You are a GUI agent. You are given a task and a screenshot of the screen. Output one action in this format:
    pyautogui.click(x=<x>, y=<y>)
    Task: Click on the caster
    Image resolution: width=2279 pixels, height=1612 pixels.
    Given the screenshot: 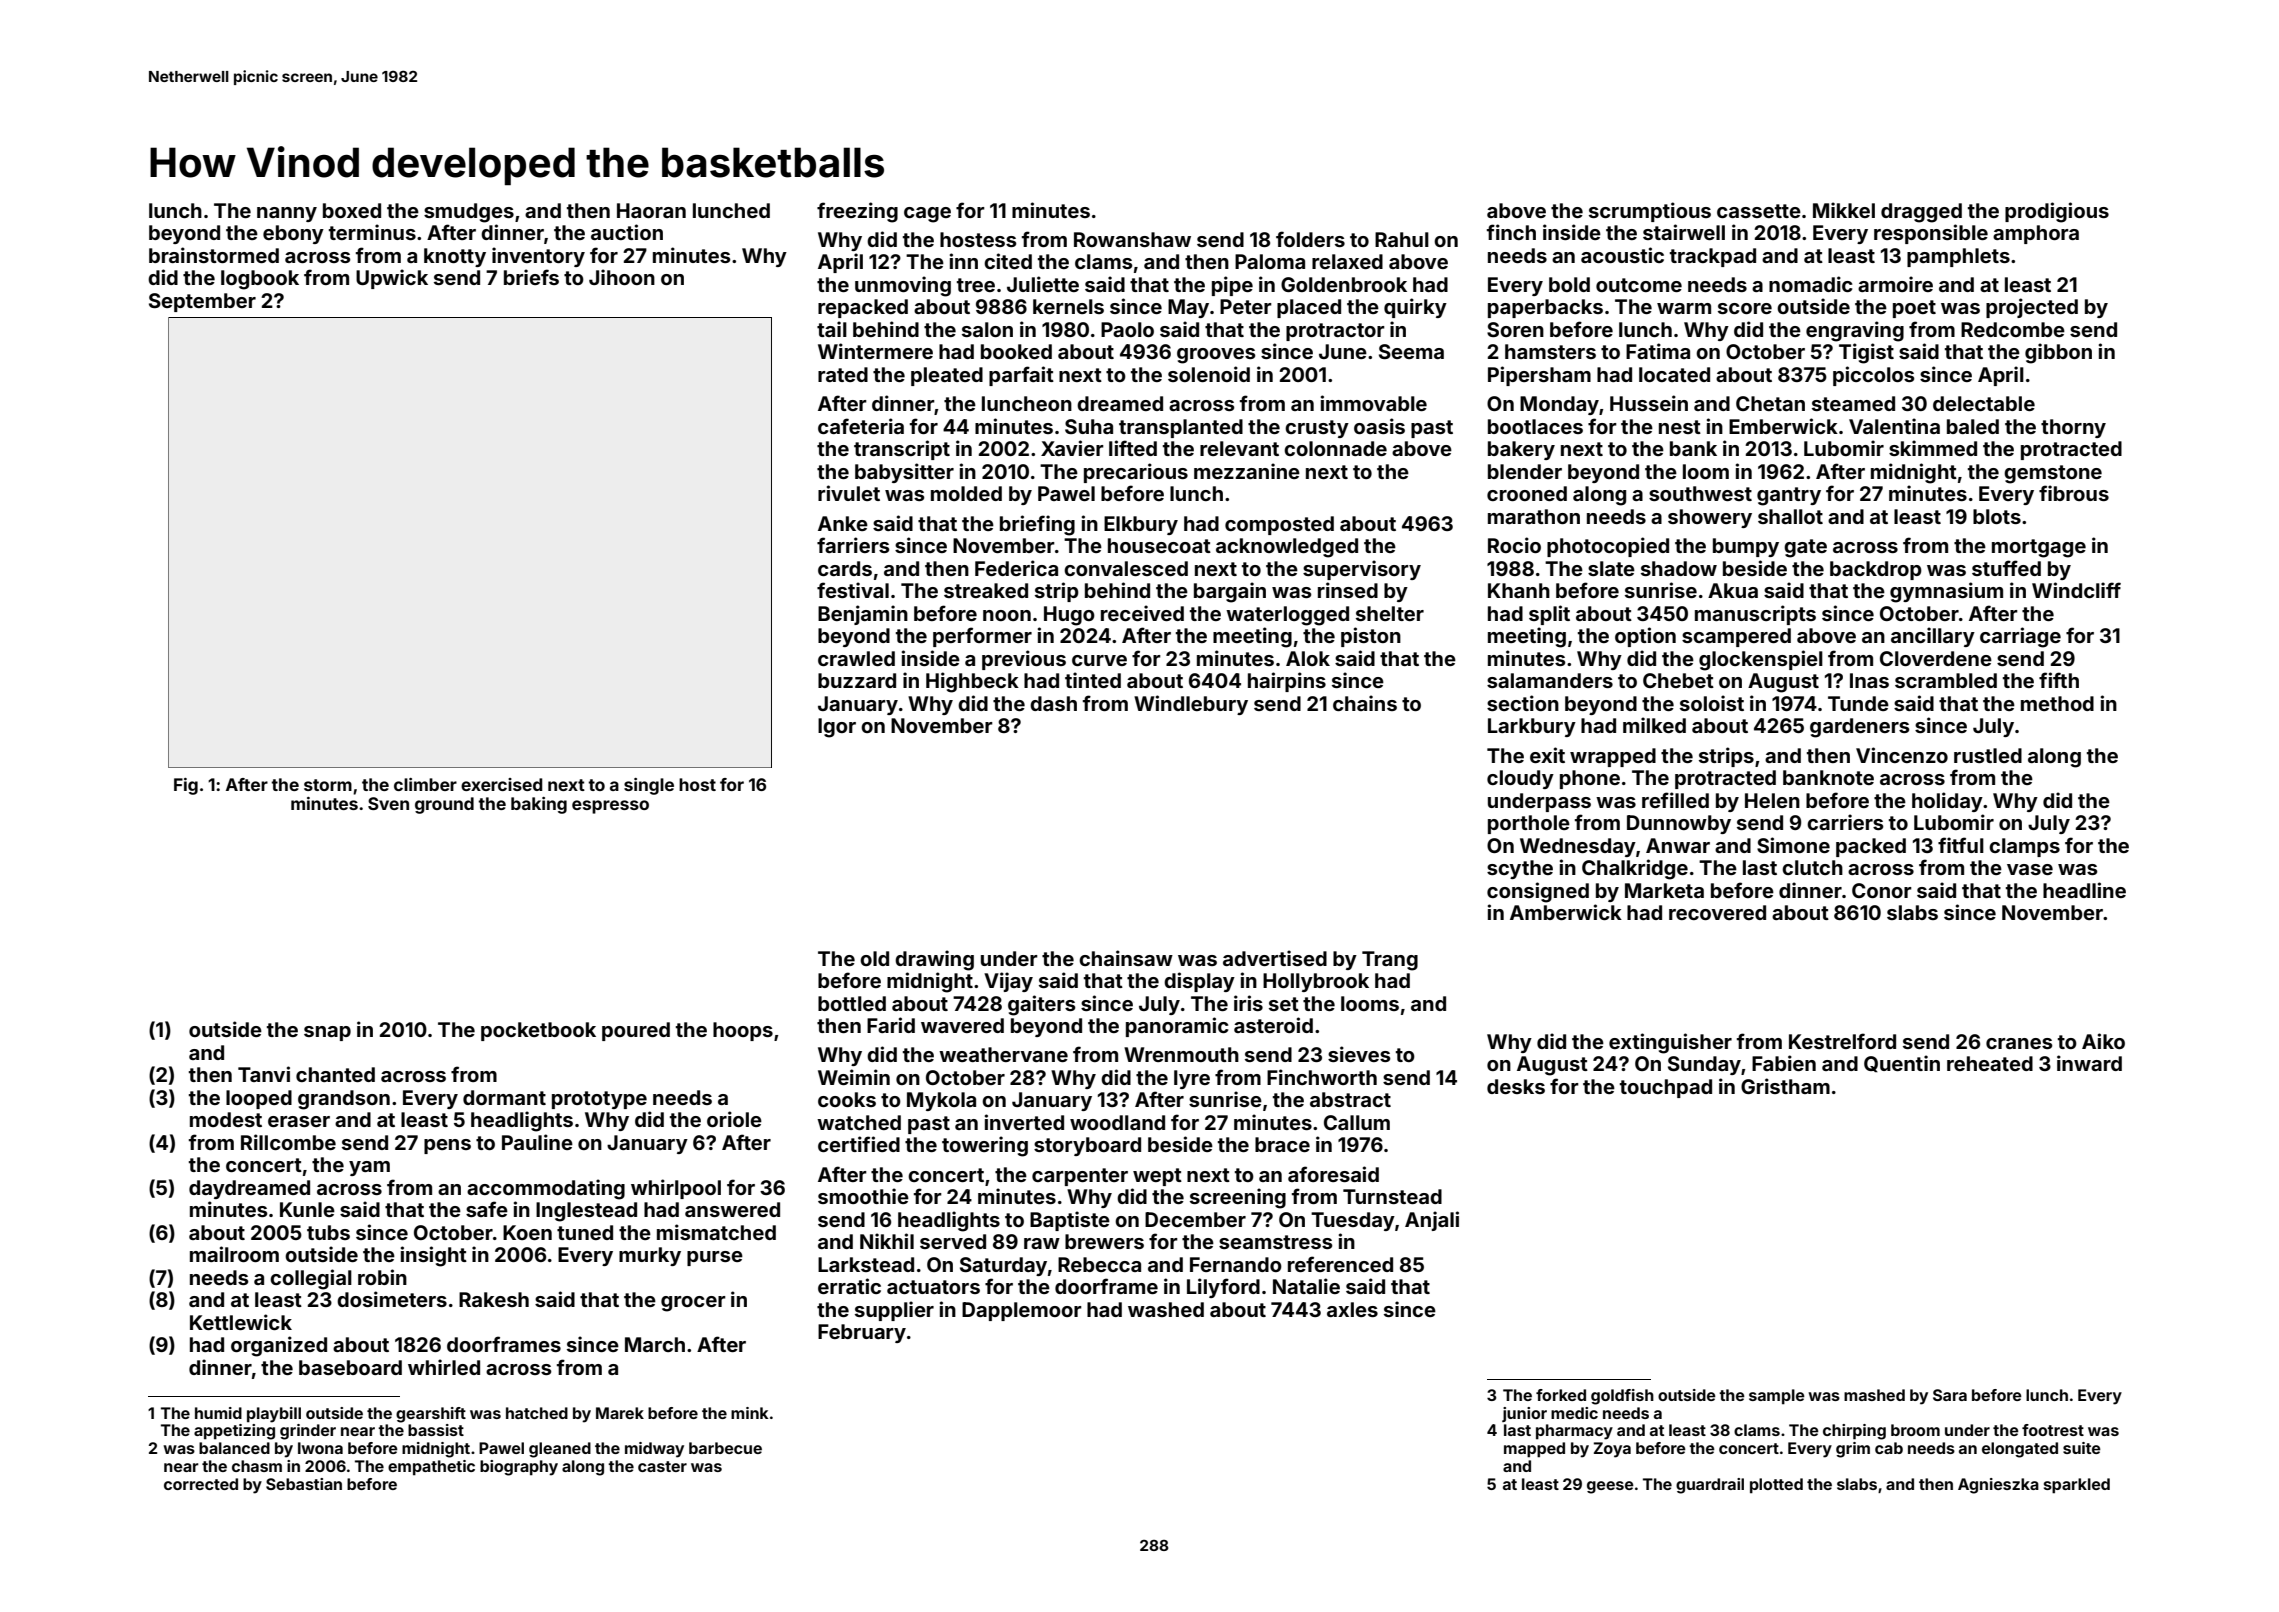 What is the action you would take?
    pyautogui.click(x=662, y=1466)
